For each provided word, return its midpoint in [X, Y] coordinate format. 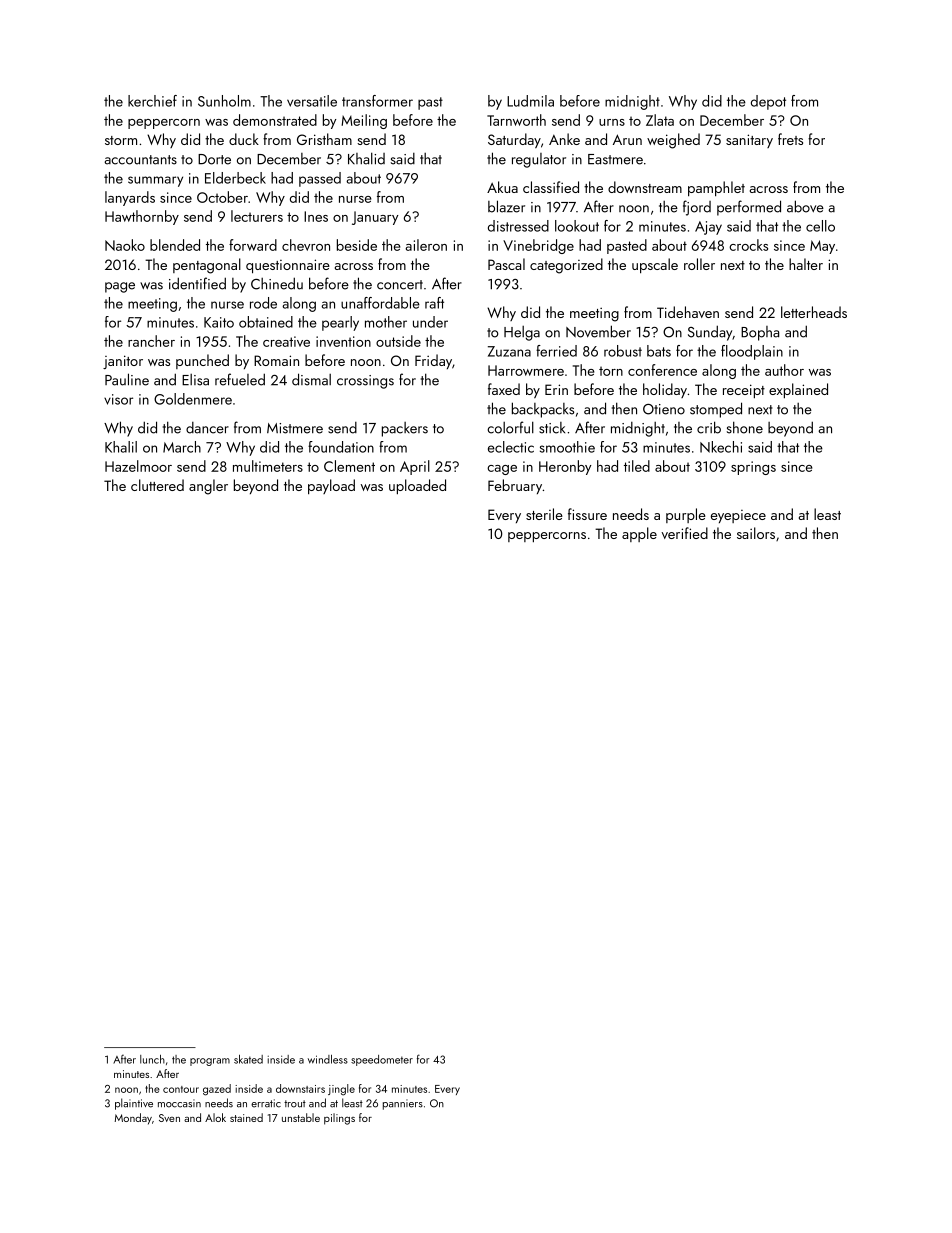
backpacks [543, 410]
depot [768, 102]
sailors [756, 533]
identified [197, 283]
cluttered [157, 485]
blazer [506, 206]
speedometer [382, 1060]
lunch [152, 1059]
